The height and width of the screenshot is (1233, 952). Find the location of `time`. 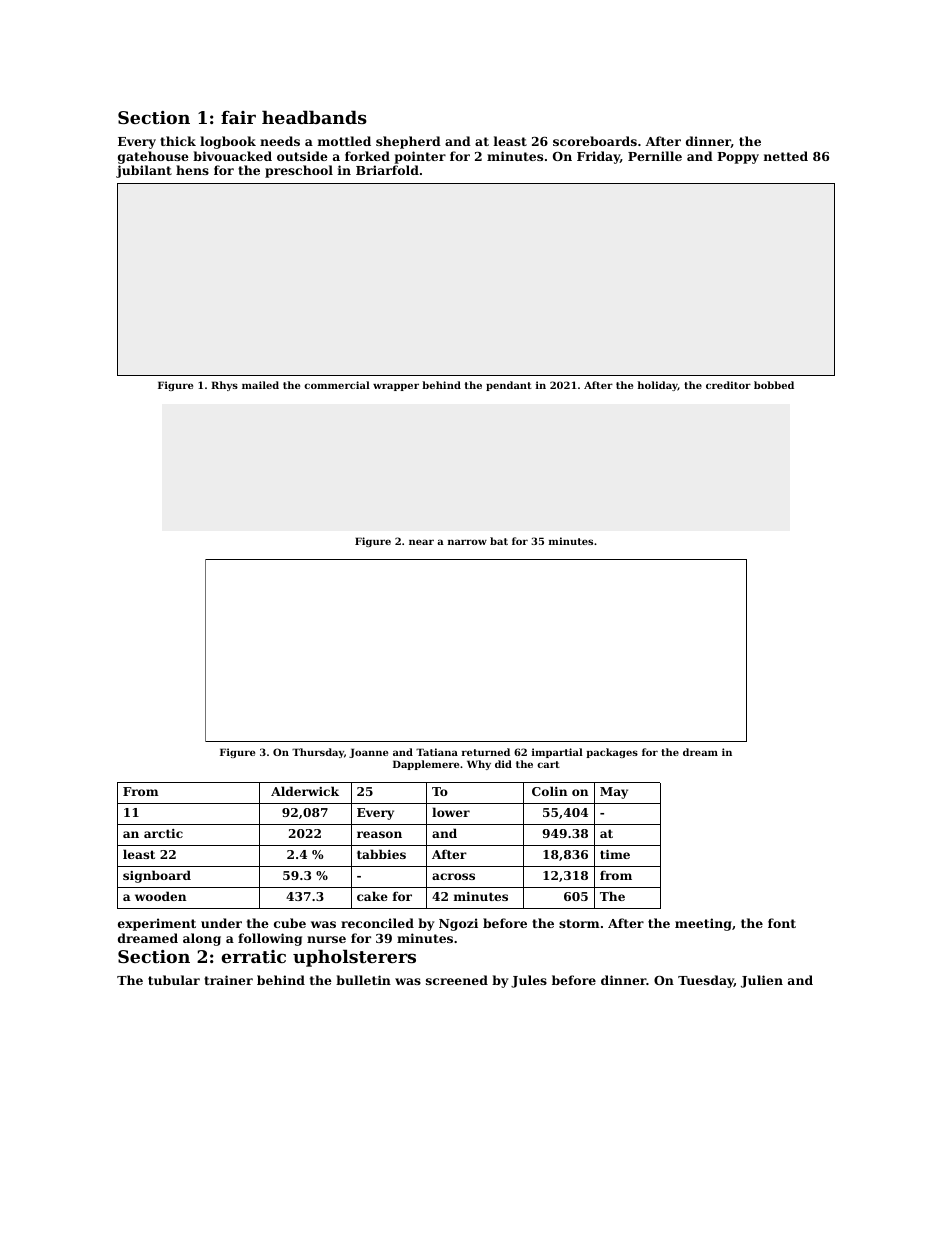

time is located at coordinates (615, 854).
